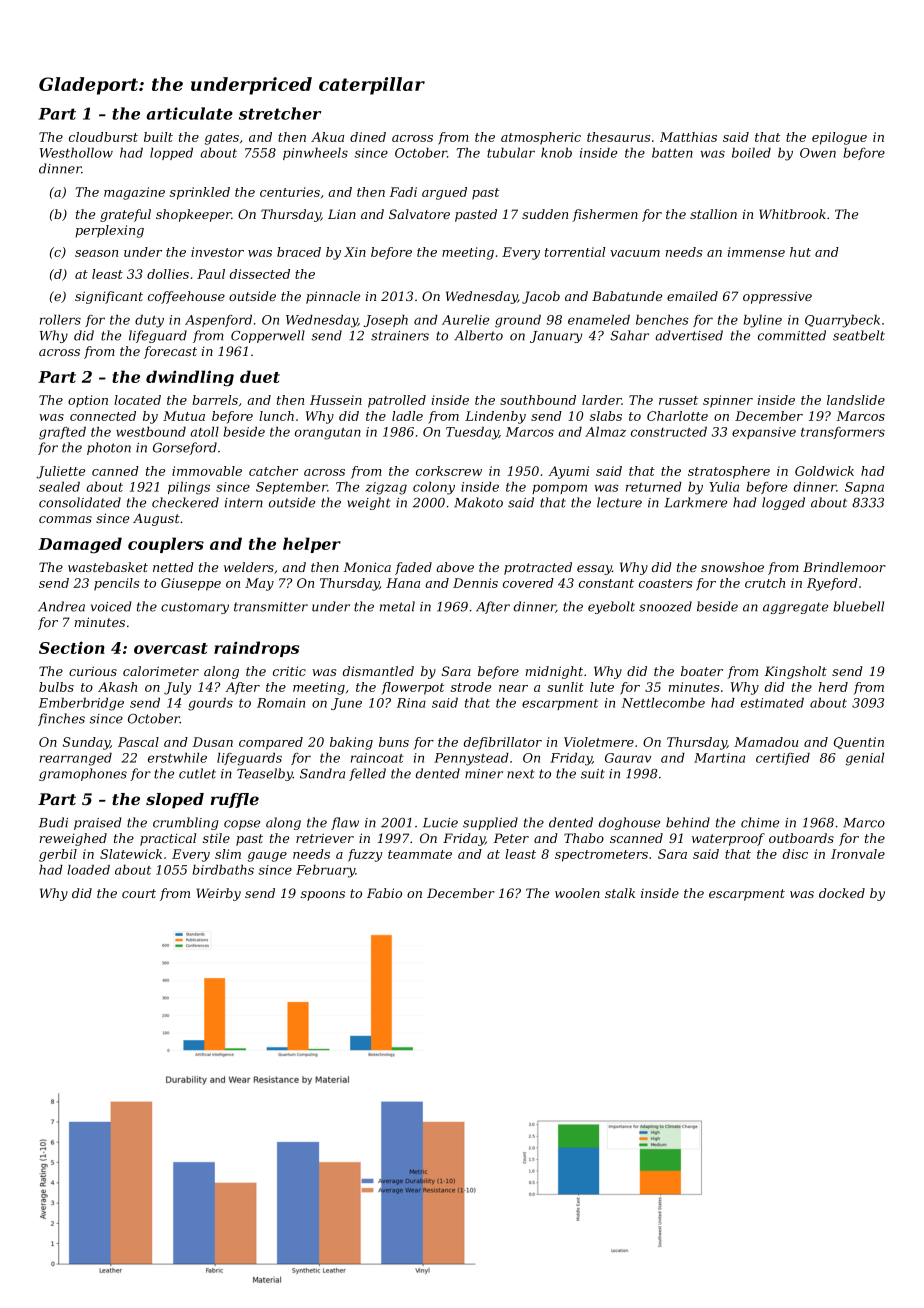 The width and height of the screenshot is (924, 1308). What do you see at coordinates (378, 671) in the screenshot?
I see `dismantled` at bounding box center [378, 671].
